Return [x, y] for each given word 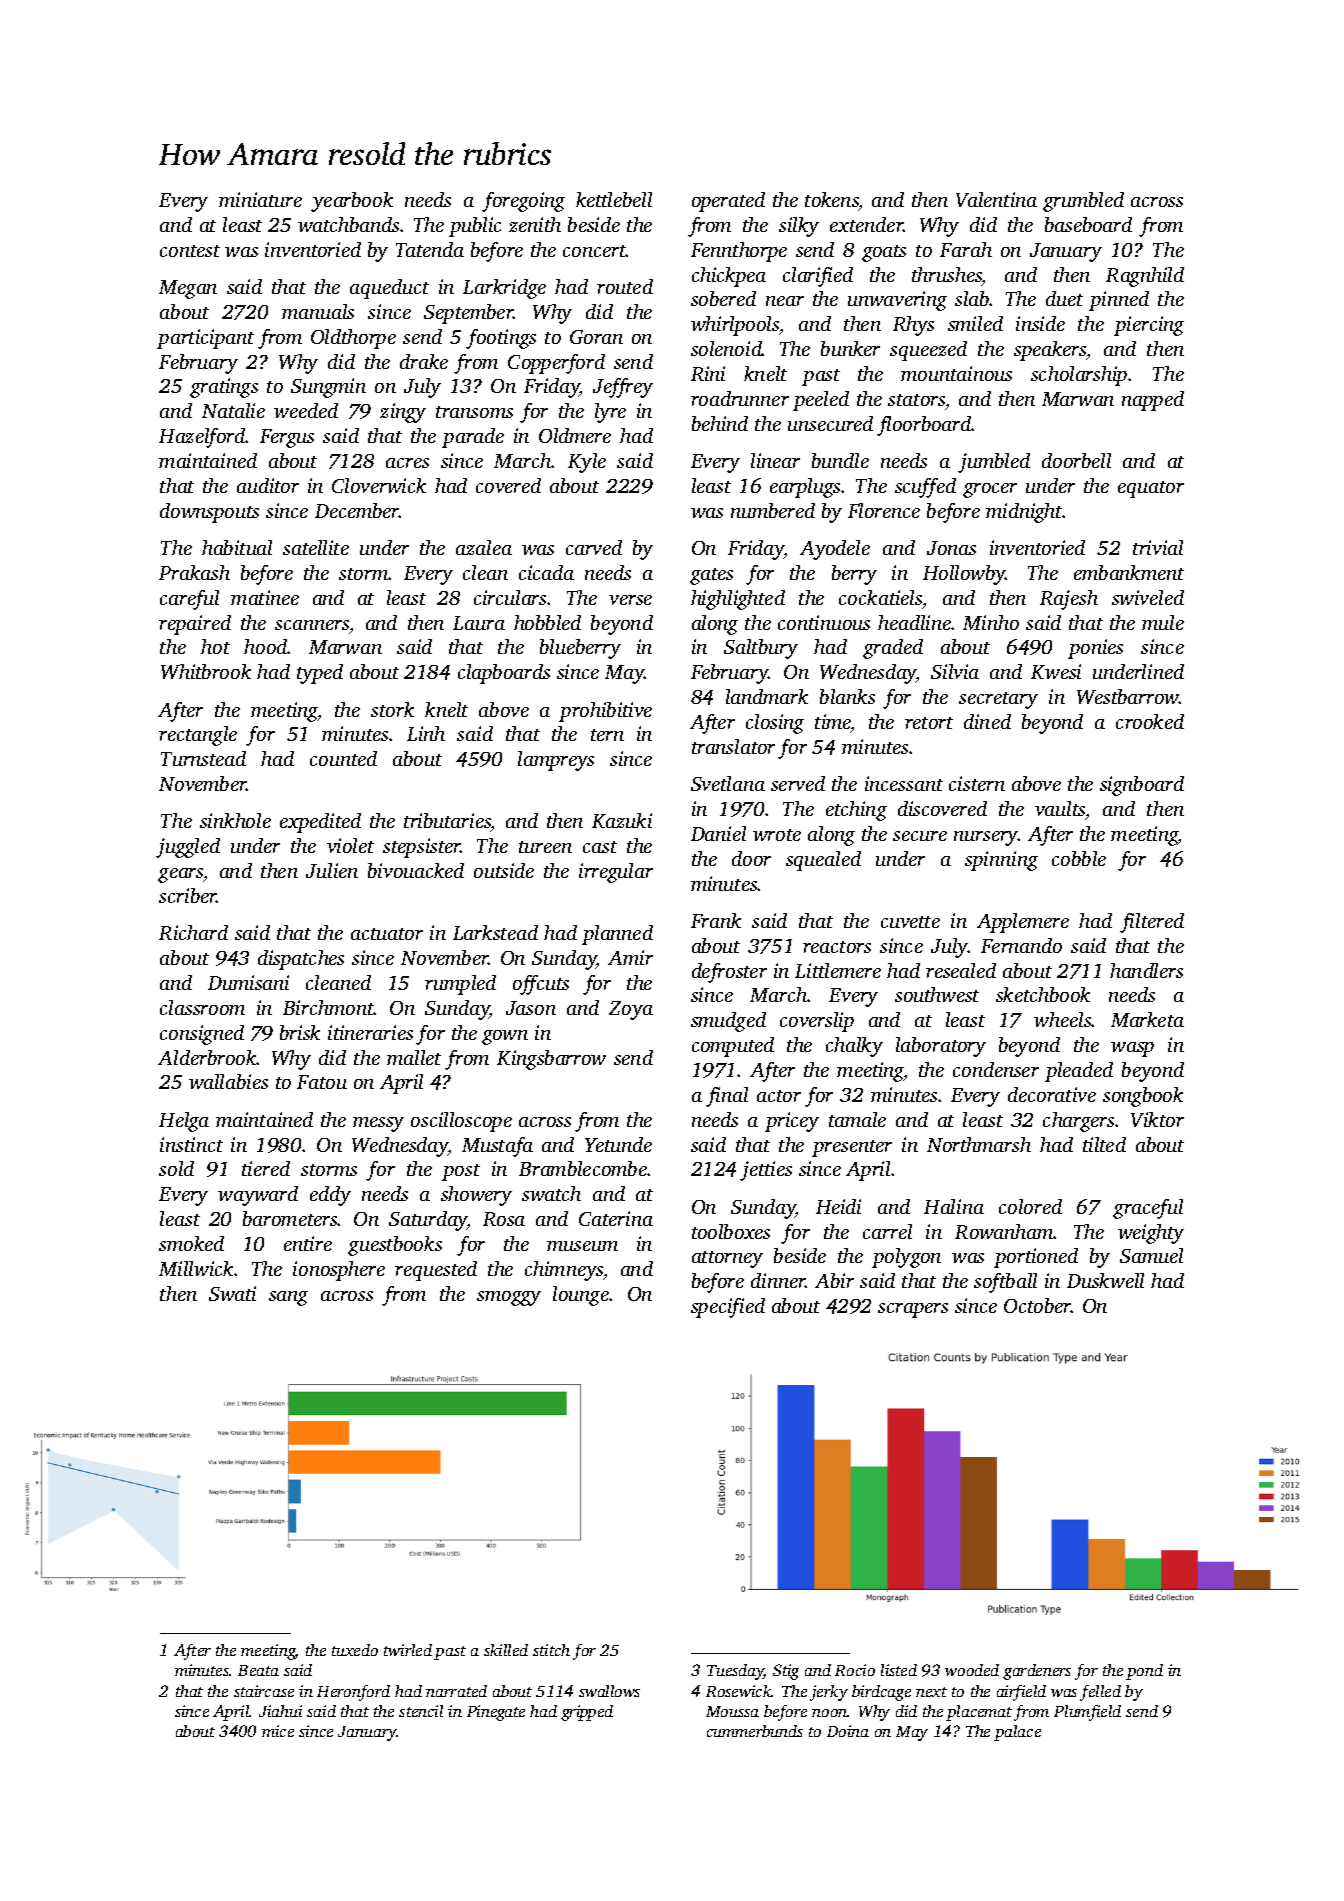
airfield [1021, 1693]
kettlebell [614, 199]
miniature [260, 199]
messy [378, 1124]
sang [288, 1298]
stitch [551, 1650]
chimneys [564, 1271]
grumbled [1083, 202]
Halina [954, 1206]
